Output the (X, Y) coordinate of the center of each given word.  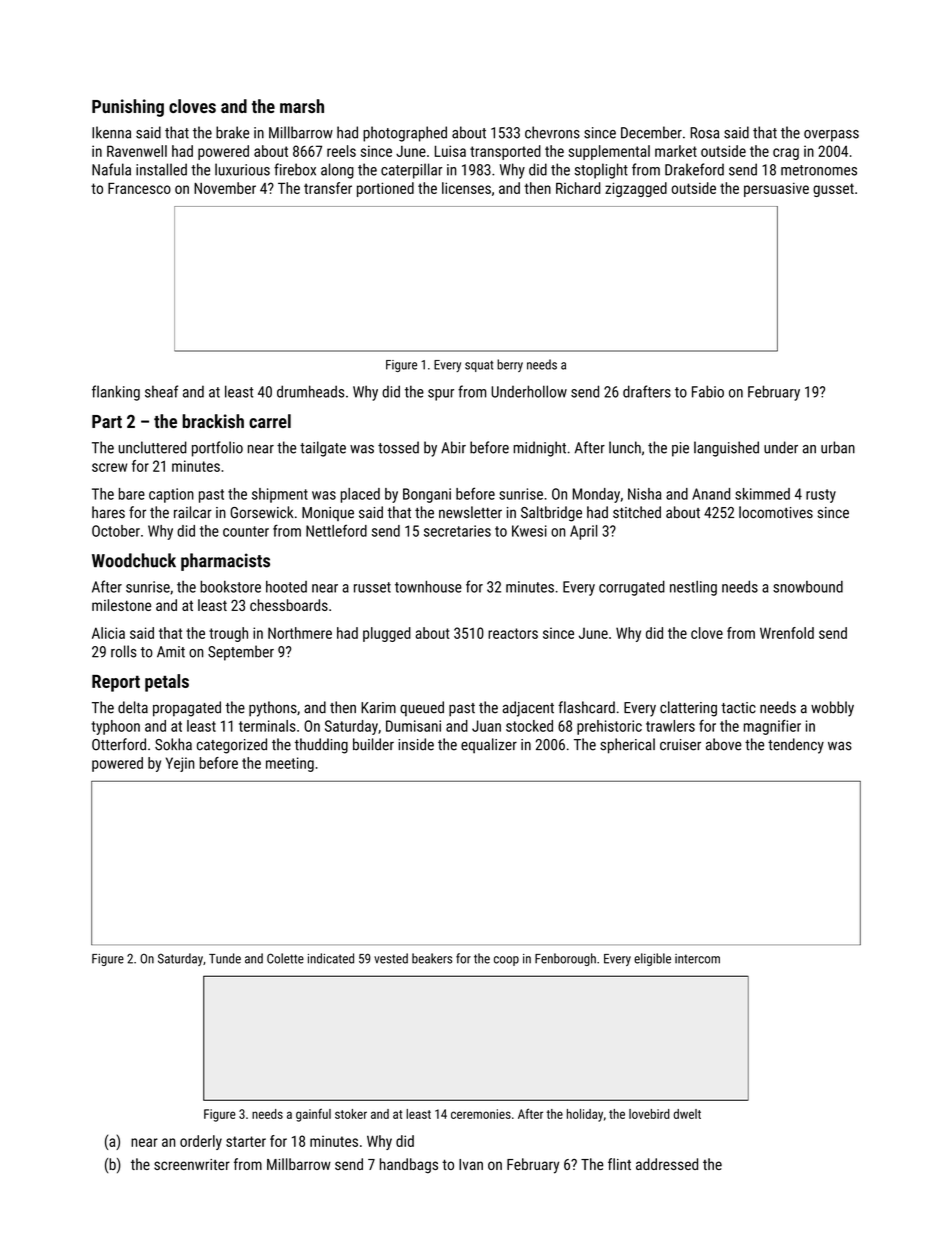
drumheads (310, 391)
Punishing (128, 108)
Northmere (300, 633)
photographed (405, 134)
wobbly (832, 709)
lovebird (649, 1114)
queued (422, 708)
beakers (432, 958)
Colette (285, 958)
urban (838, 447)
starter (246, 1141)
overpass (831, 136)
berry (510, 365)
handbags (409, 1166)
